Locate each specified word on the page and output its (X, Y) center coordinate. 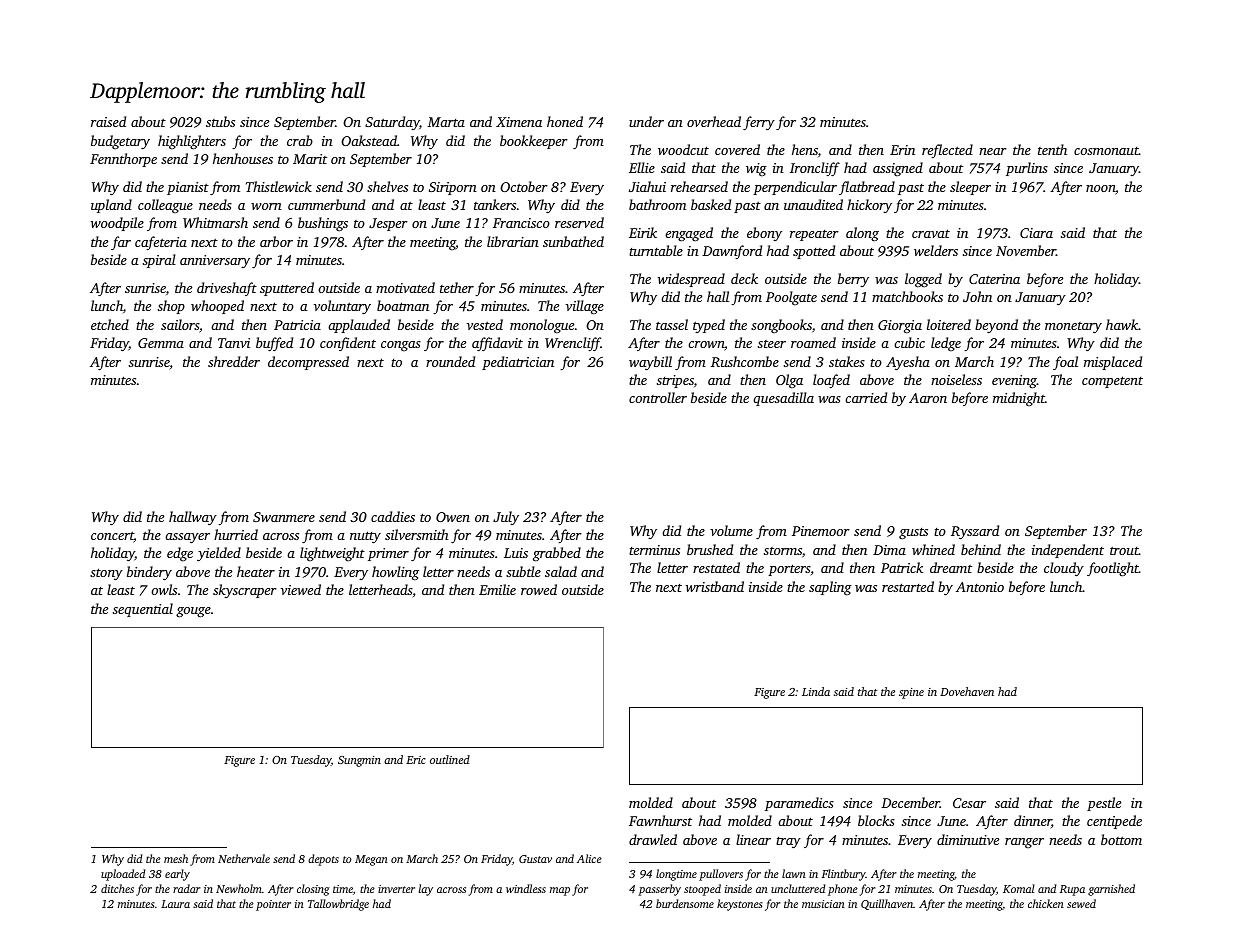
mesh (176, 858)
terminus (654, 550)
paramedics (799, 804)
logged (923, 280)
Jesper (388, 224)
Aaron (928, 398)
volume (731, 530)
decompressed (308, 363)
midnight (1019, 399)
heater (256, 571)
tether (457, 287)
